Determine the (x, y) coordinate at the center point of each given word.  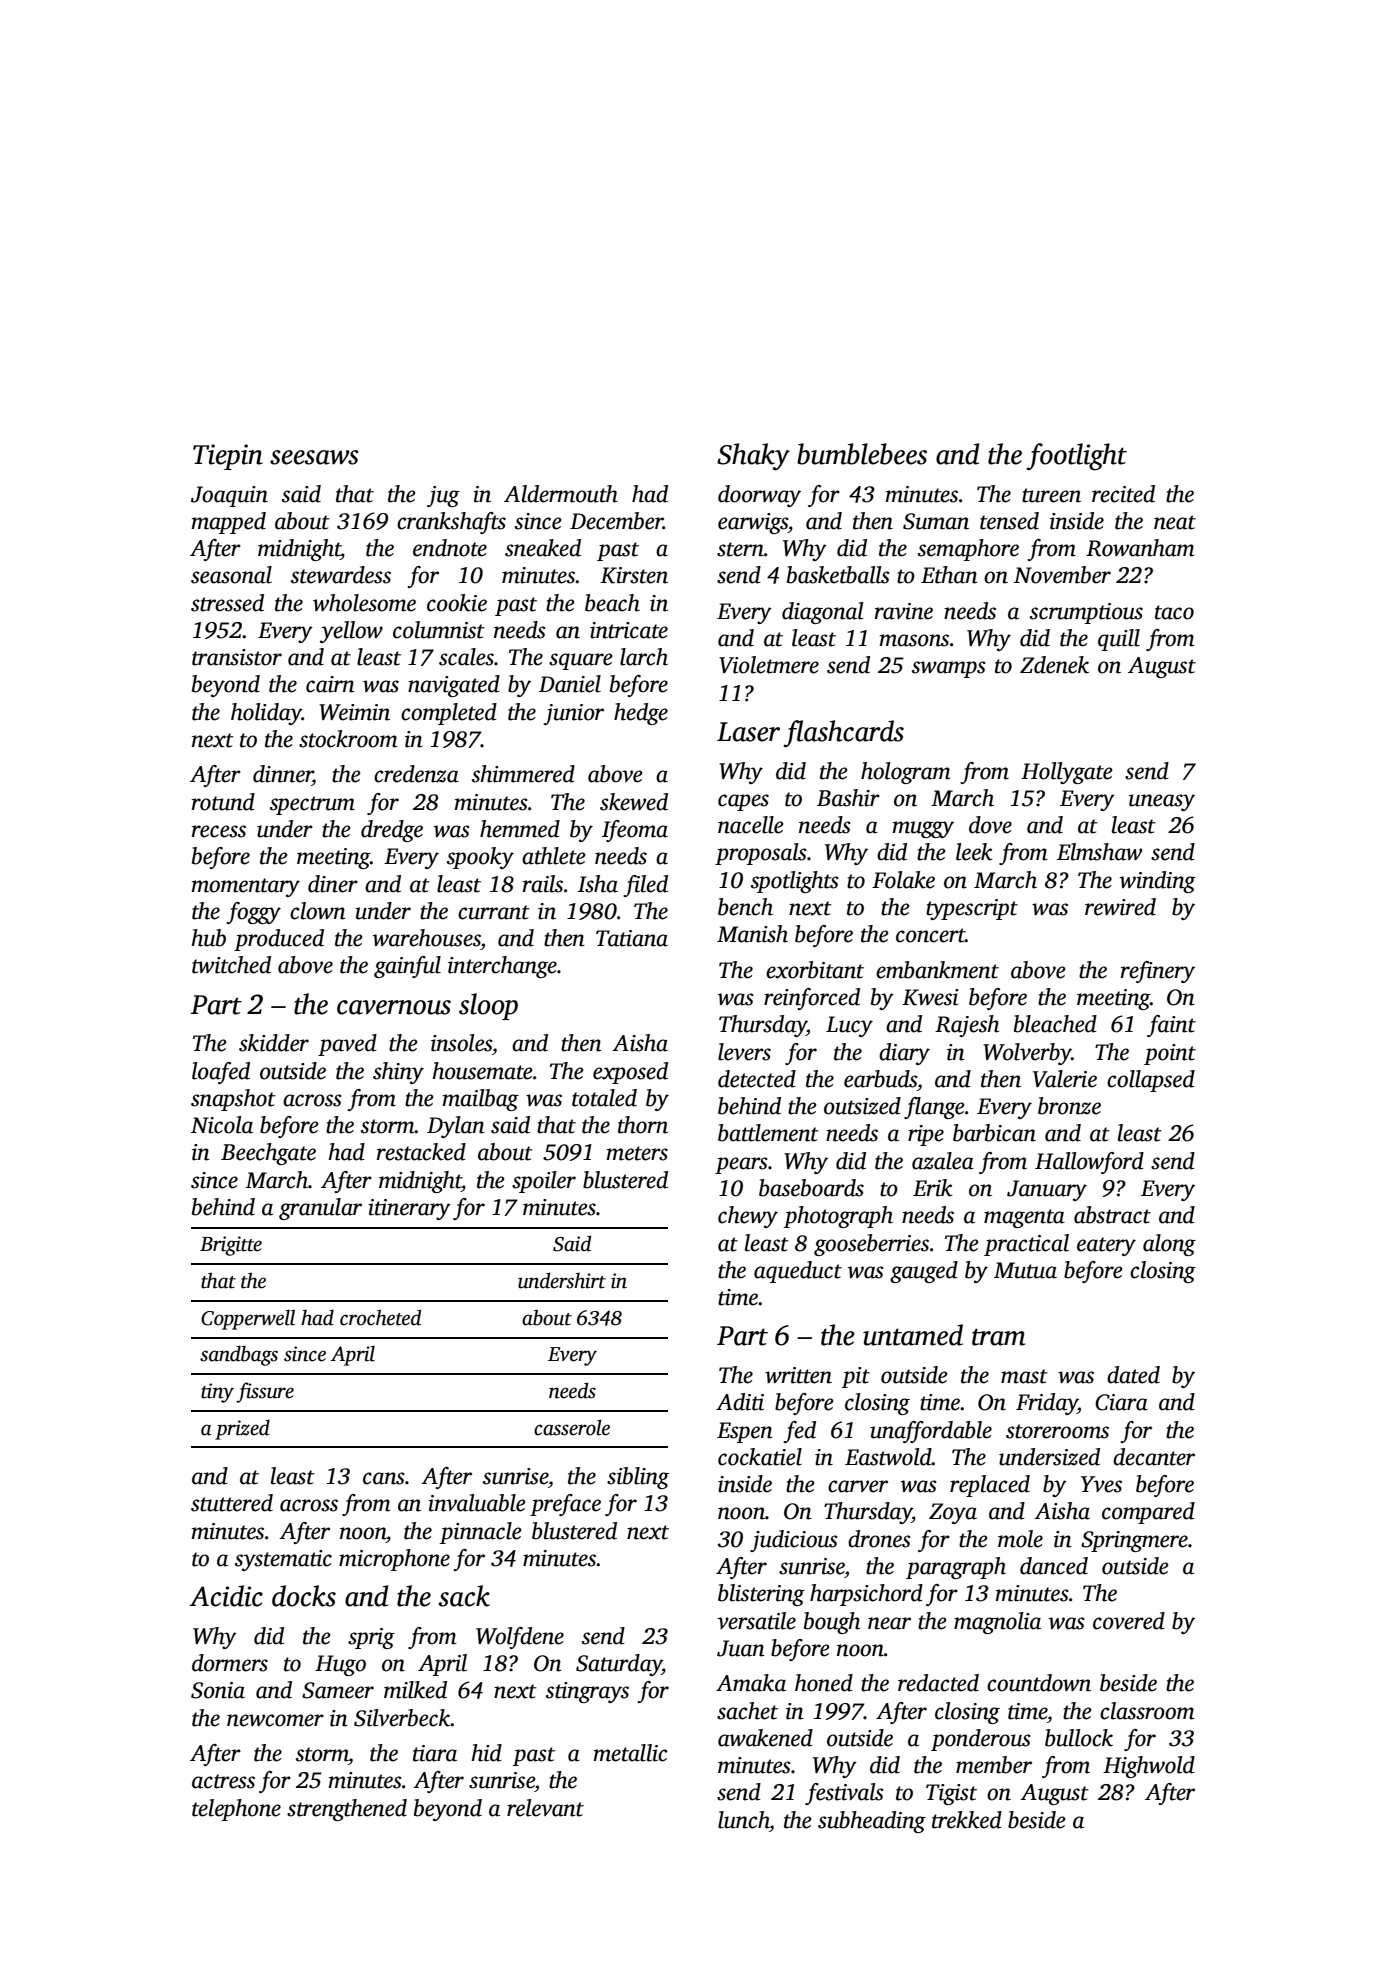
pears (741, 1165)
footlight (1076, 457)
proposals (761, 854)
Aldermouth (561, 494)
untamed (913, 1335)
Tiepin (228, 457)
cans (384, 1478)
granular (320, 1209)
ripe (926, 1135)
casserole (572, 1427)
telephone (236, 1810)
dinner (283, 775)
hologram (905, 773)
